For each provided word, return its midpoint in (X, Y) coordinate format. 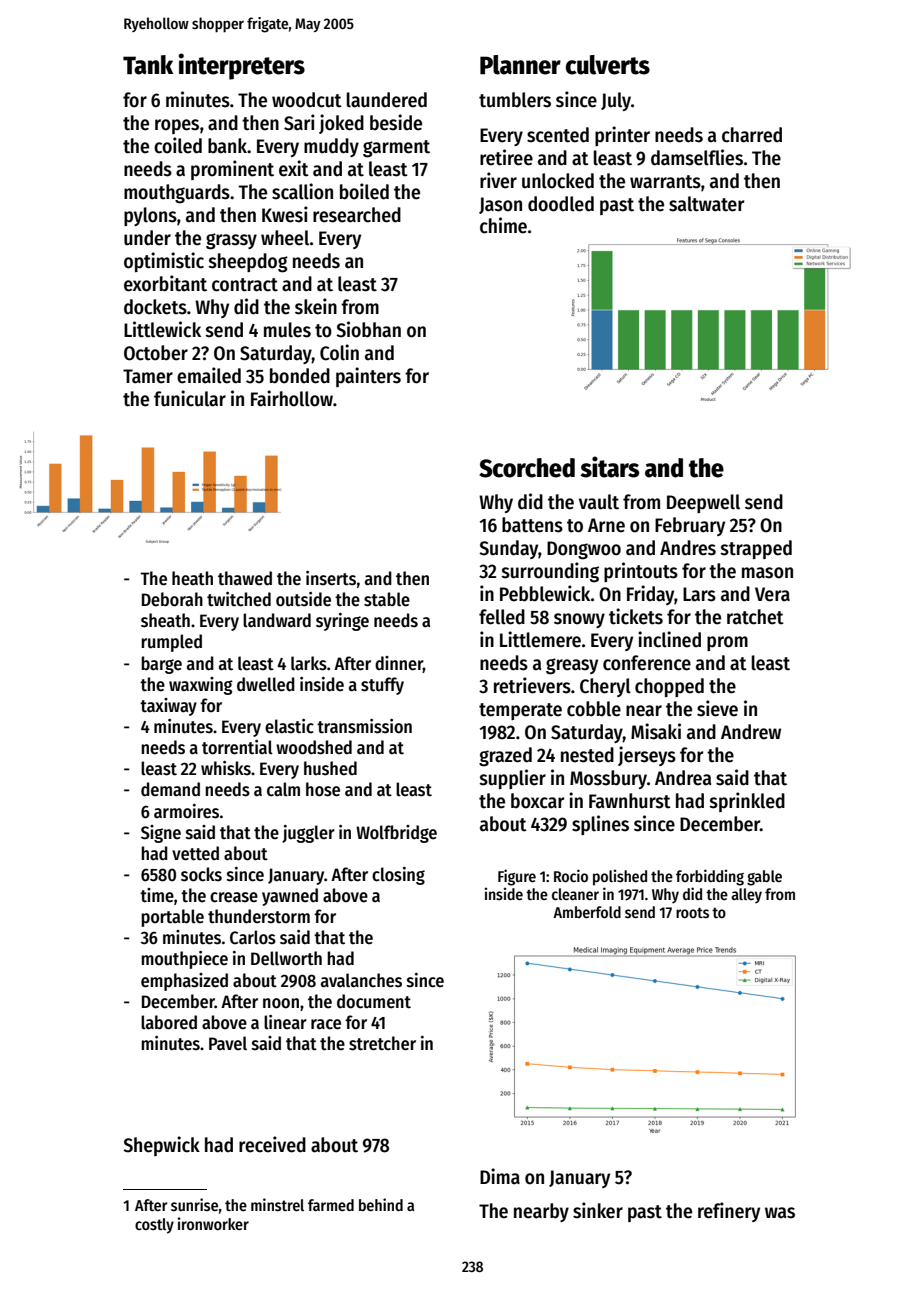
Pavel (228, 1043)
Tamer (148, 376)
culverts (608, 65)
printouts (641, 572)
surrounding (550, 572)
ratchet (755, 617)
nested (587, 755)
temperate (520, 711)
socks (201, 874)
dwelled (266, 684)
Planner (520, 65)
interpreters (242, 66)
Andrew (751, 732)
